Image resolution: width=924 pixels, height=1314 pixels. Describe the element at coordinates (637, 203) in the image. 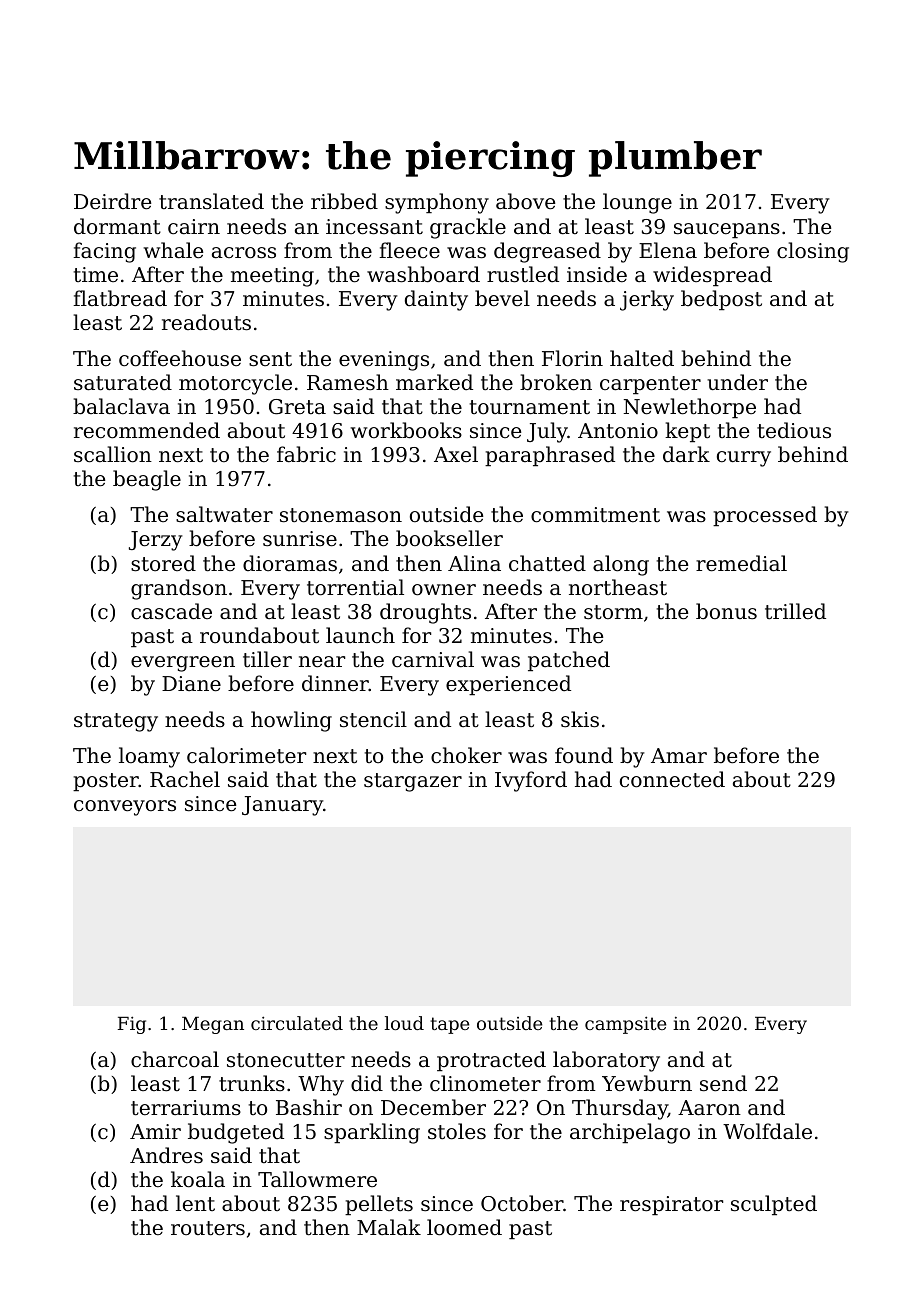

I see `lounge` at that location.
